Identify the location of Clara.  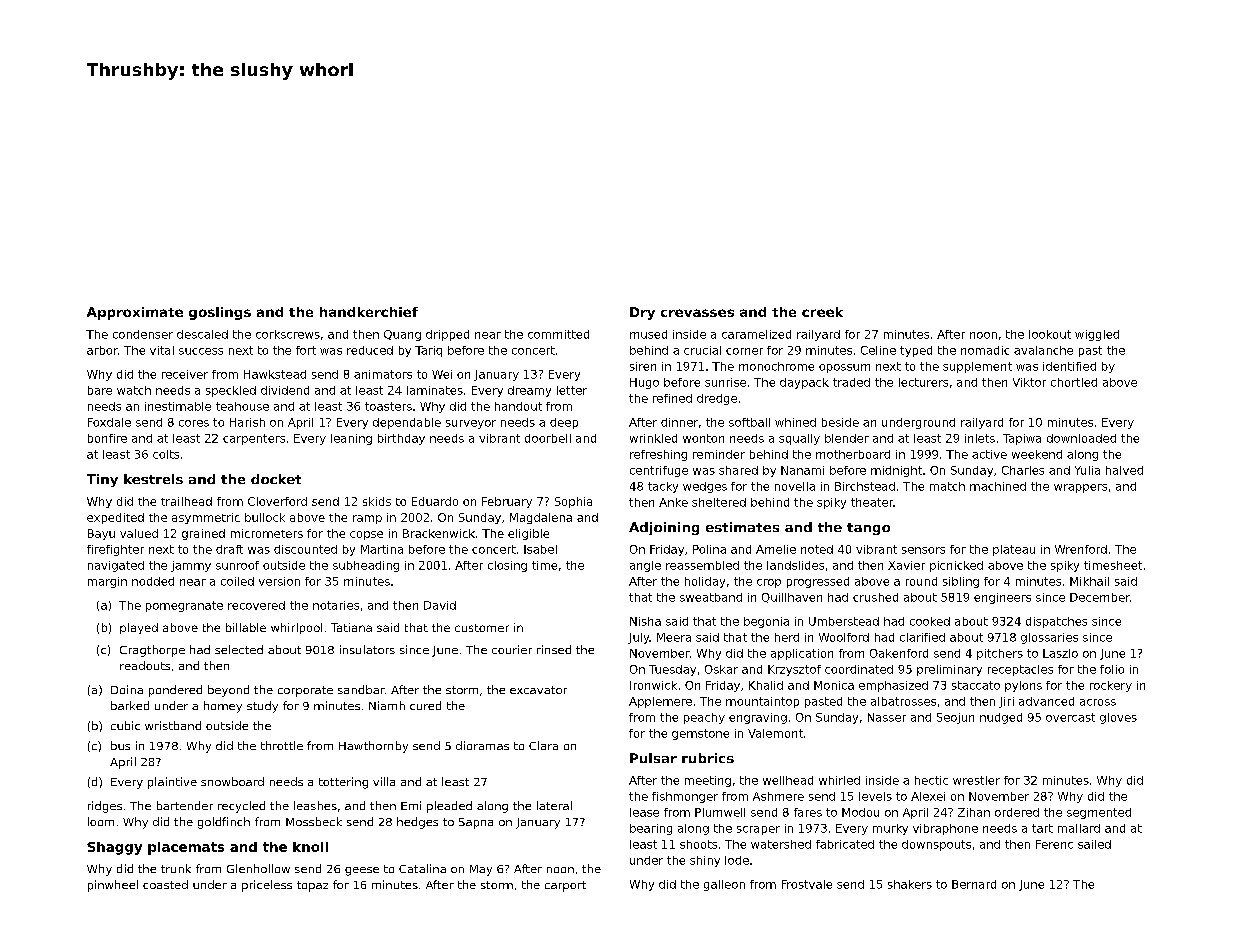
(543, 745).
